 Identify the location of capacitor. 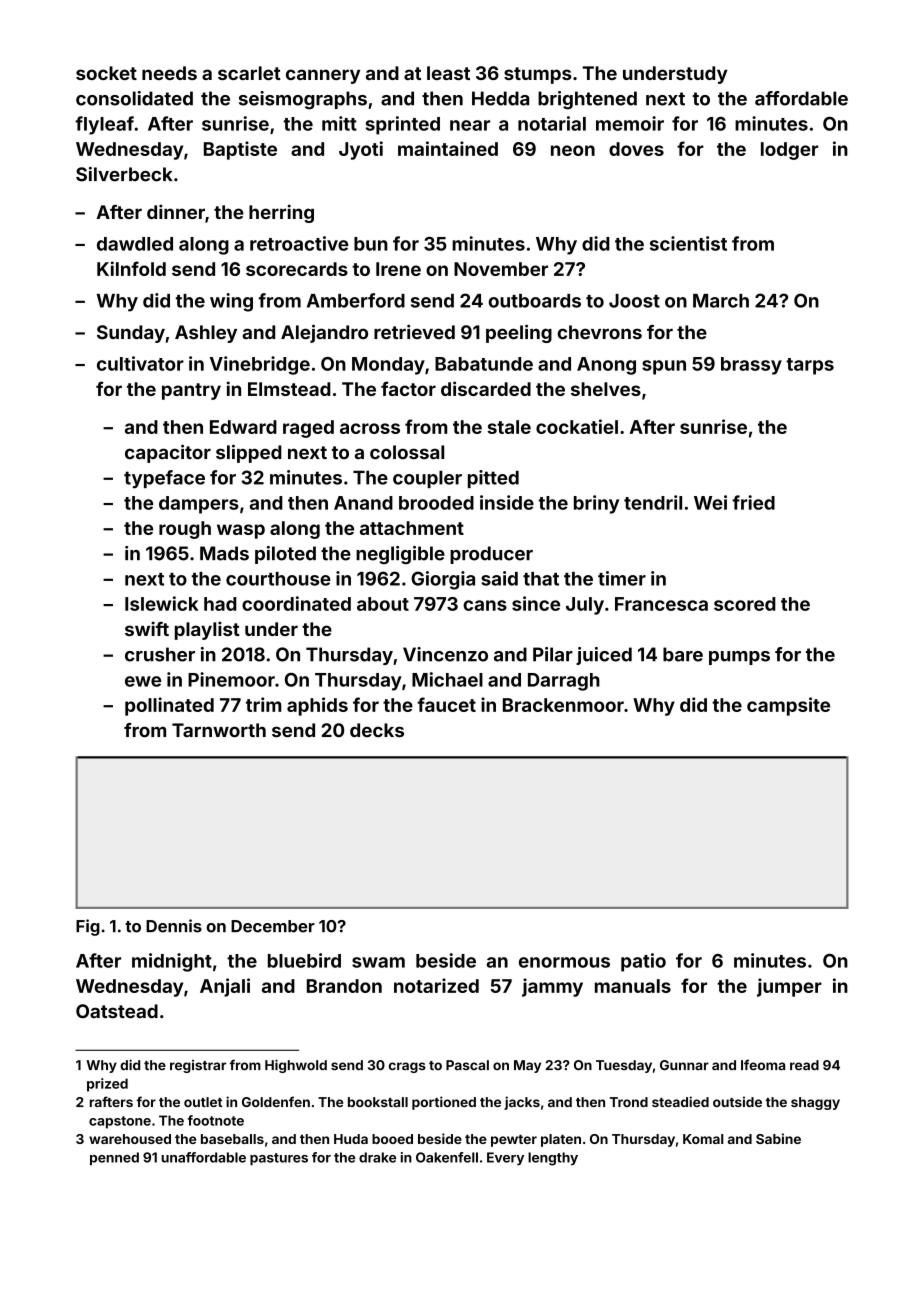
(168, 453).
